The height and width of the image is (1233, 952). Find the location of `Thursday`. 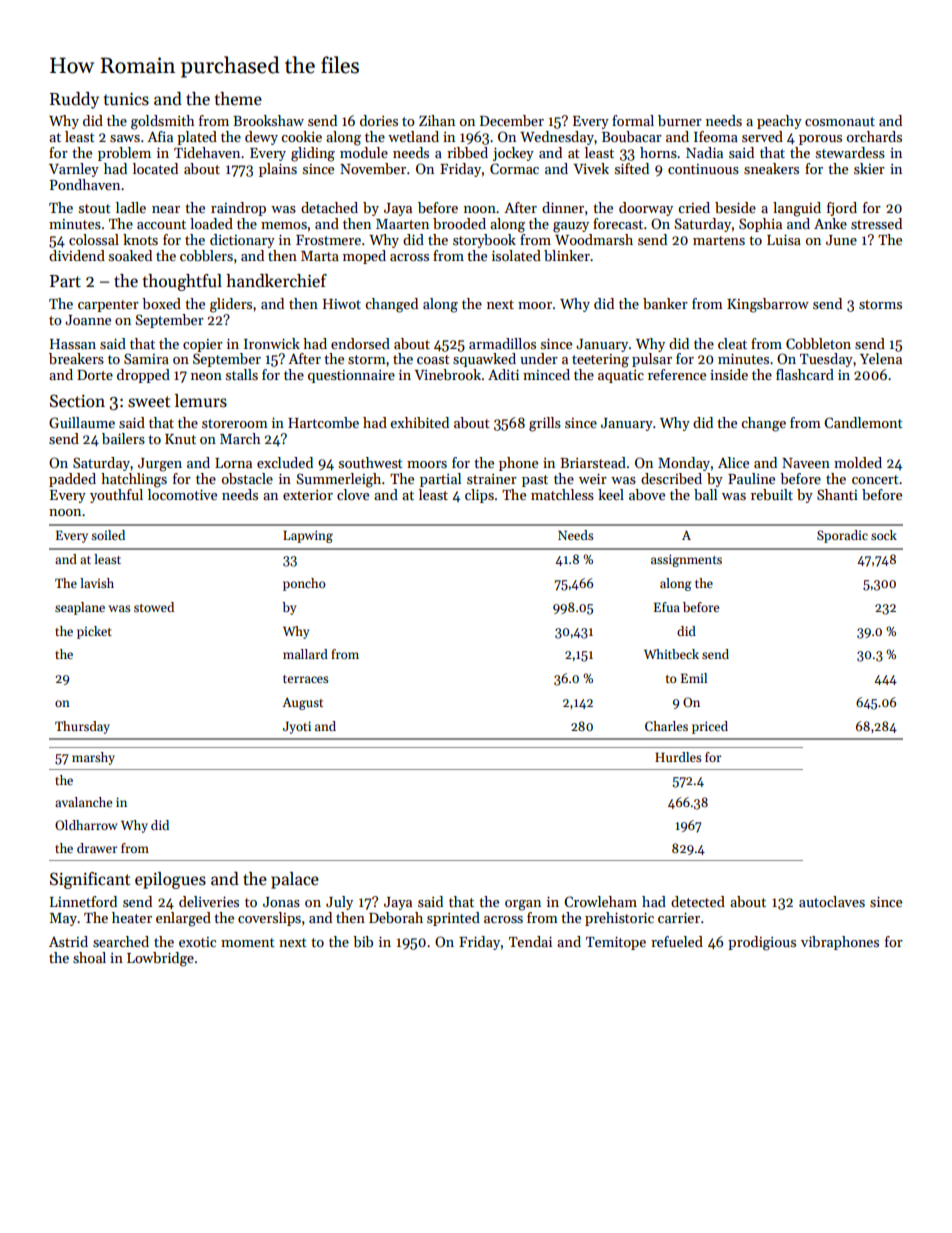

Thursday is located at coordinates (82, 727).
